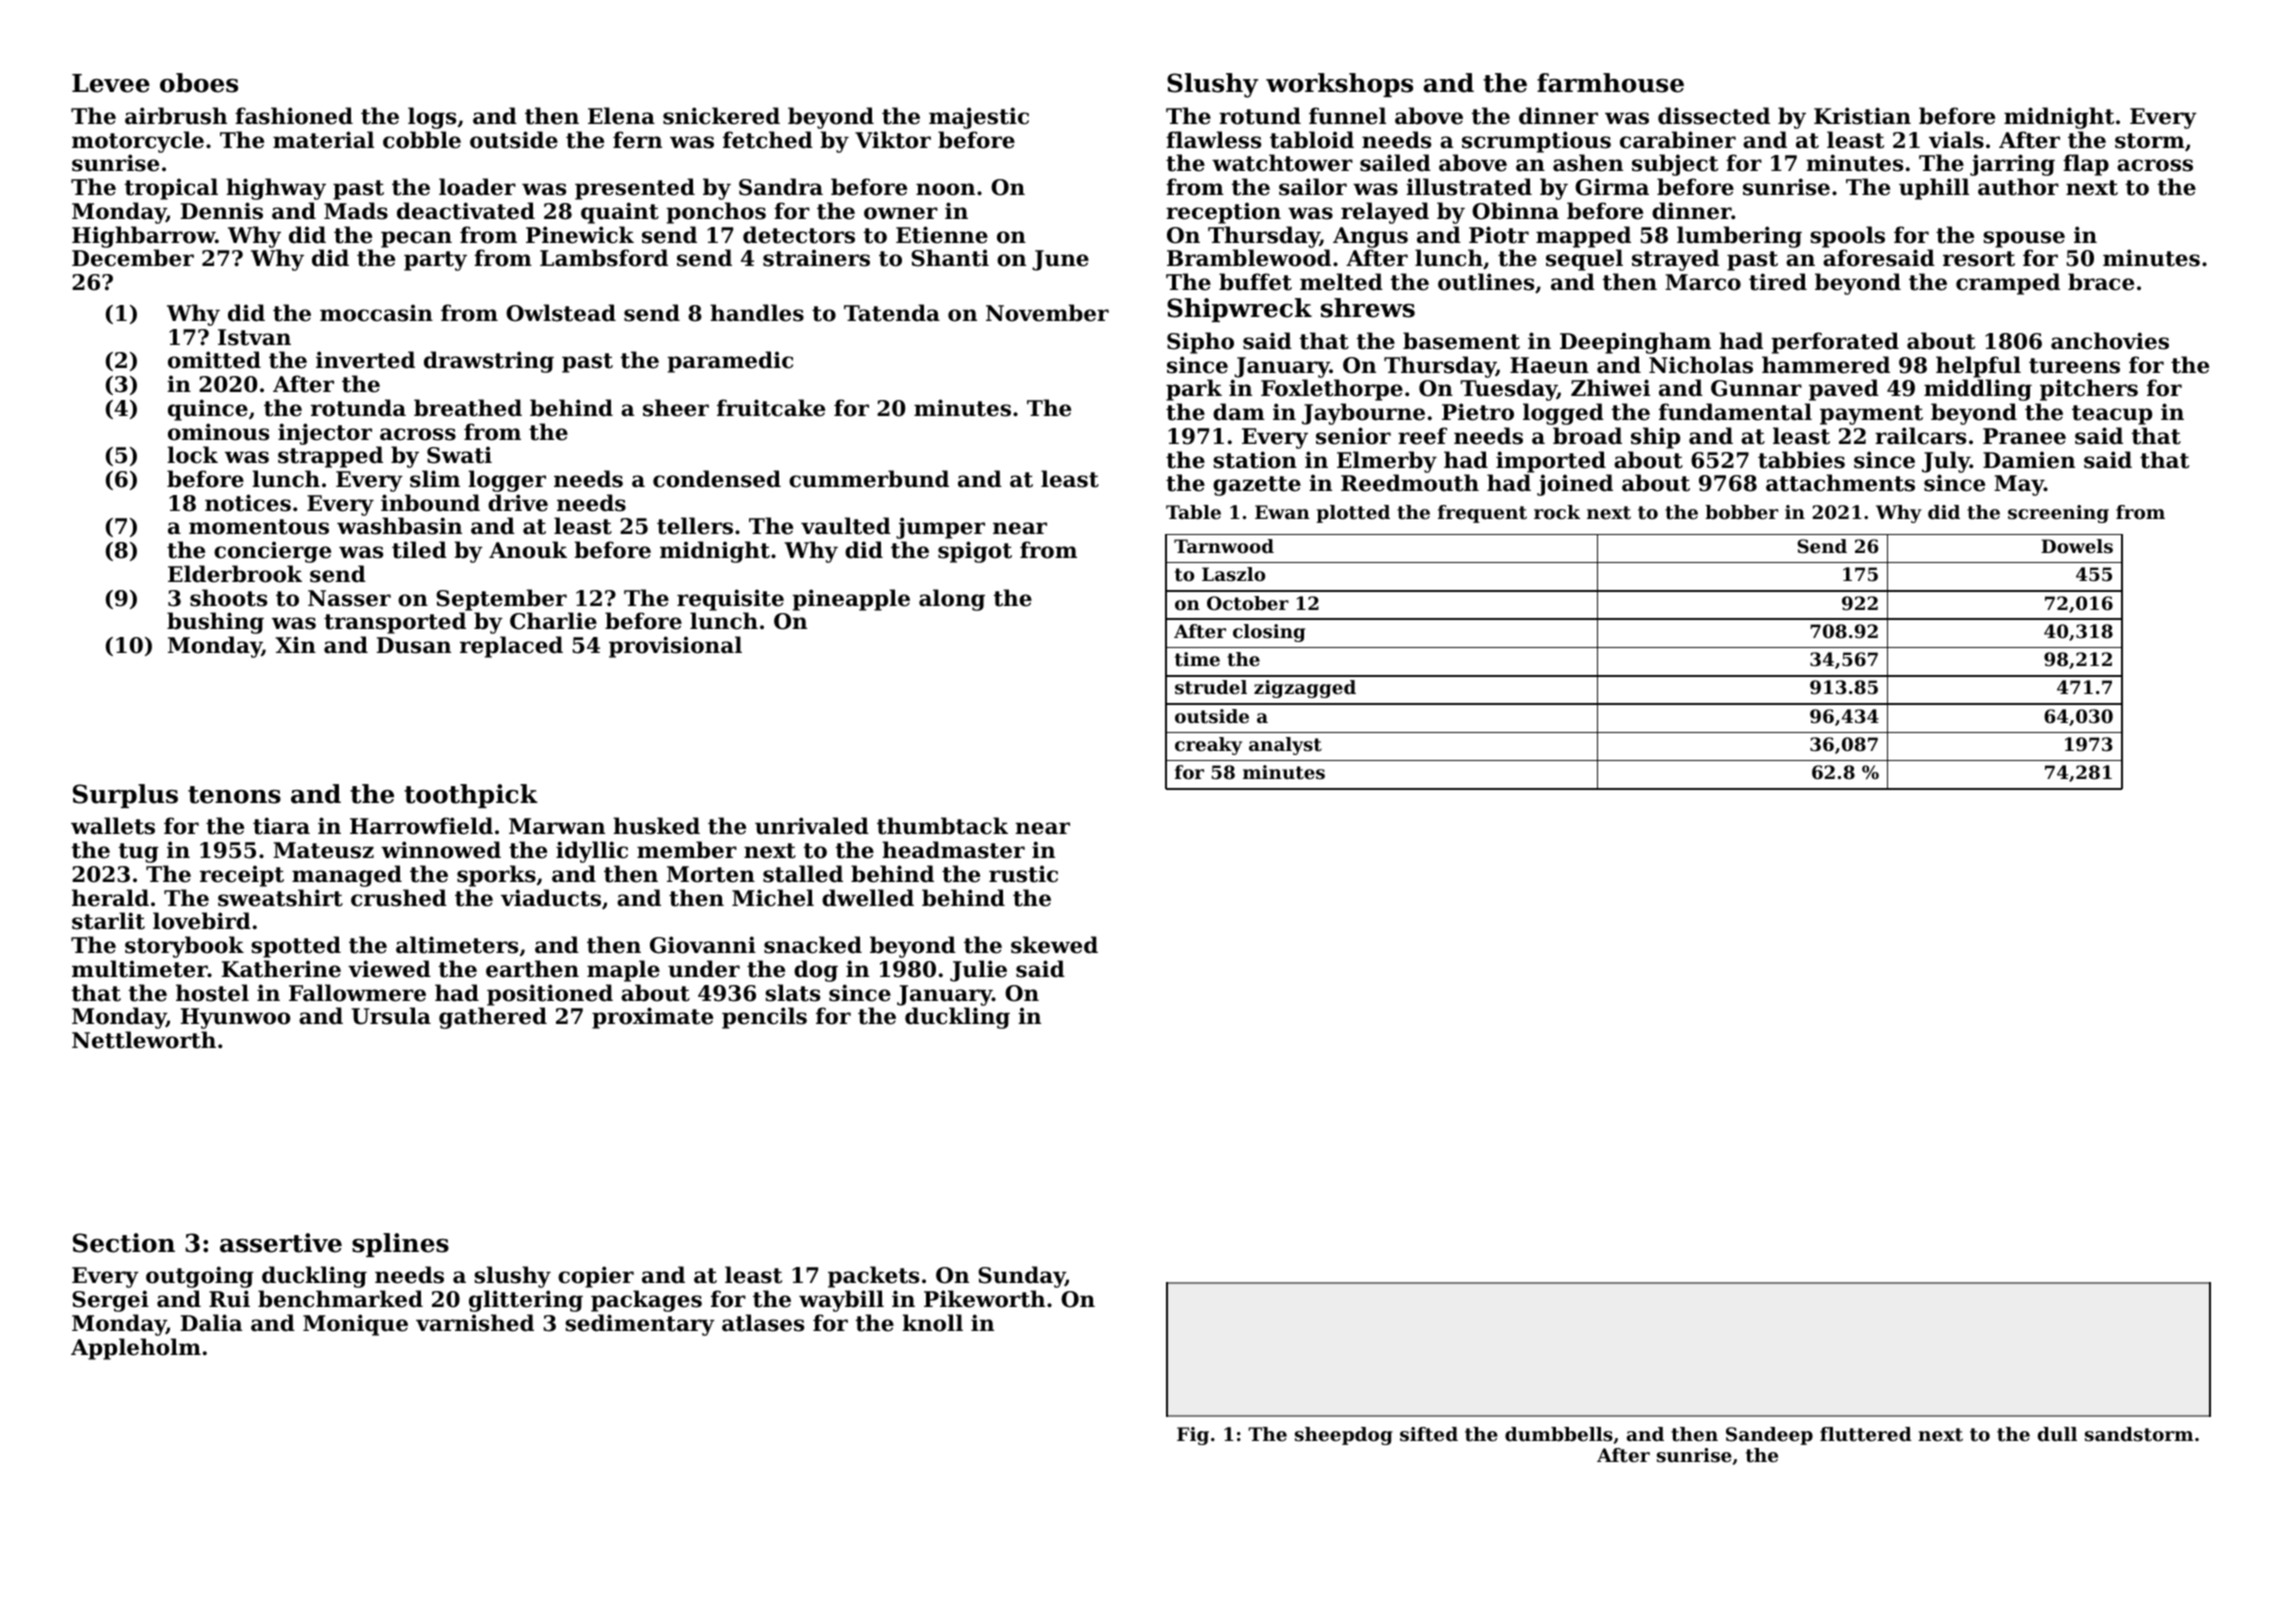 This image has width=2282, height=1614. What do you see at coordinates (1862, 116) in the image?
I see `Kristian` at bounding box center [1862, 116].
